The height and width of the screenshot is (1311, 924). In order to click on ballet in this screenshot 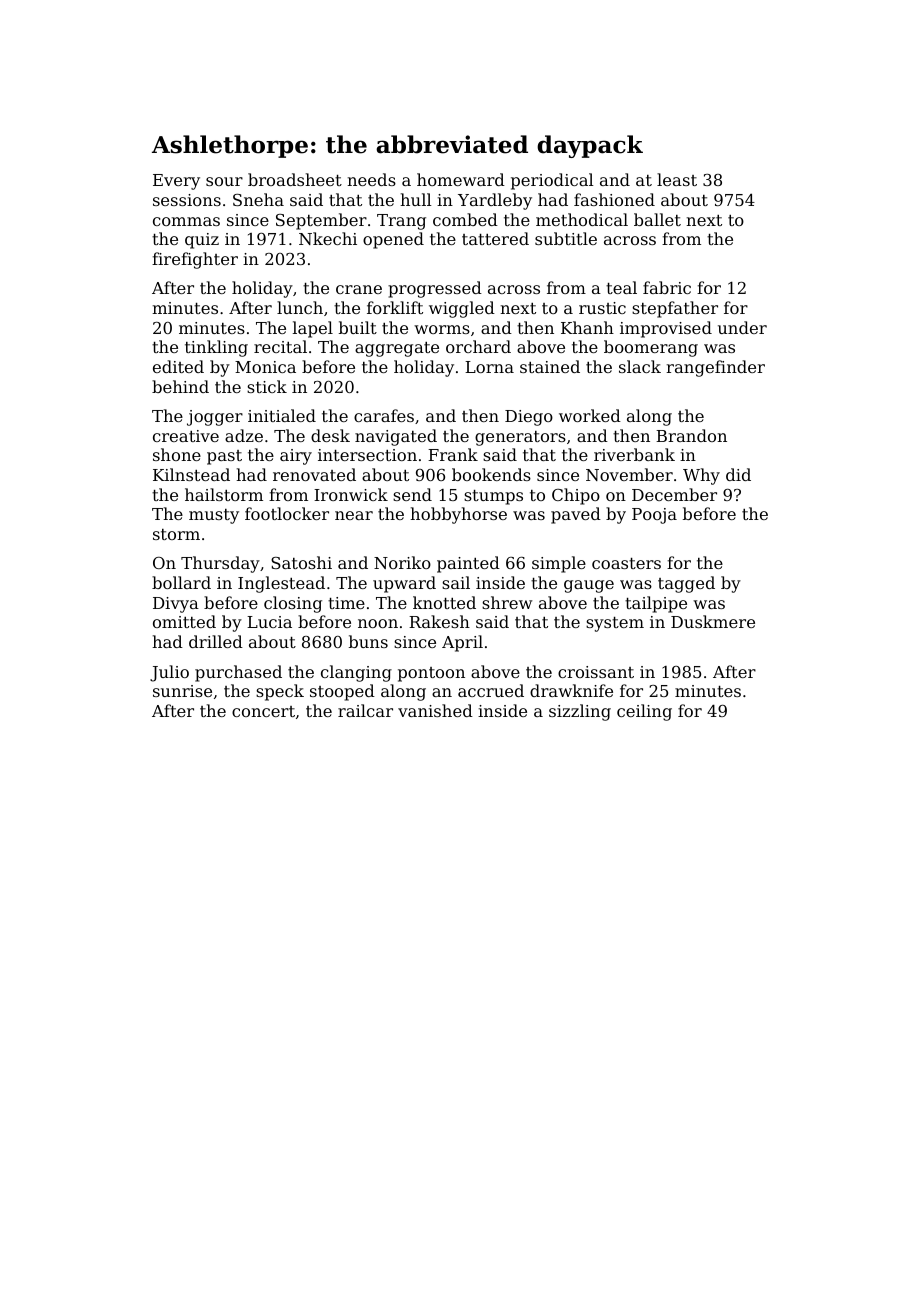, I will do `click(657, 219)`.
